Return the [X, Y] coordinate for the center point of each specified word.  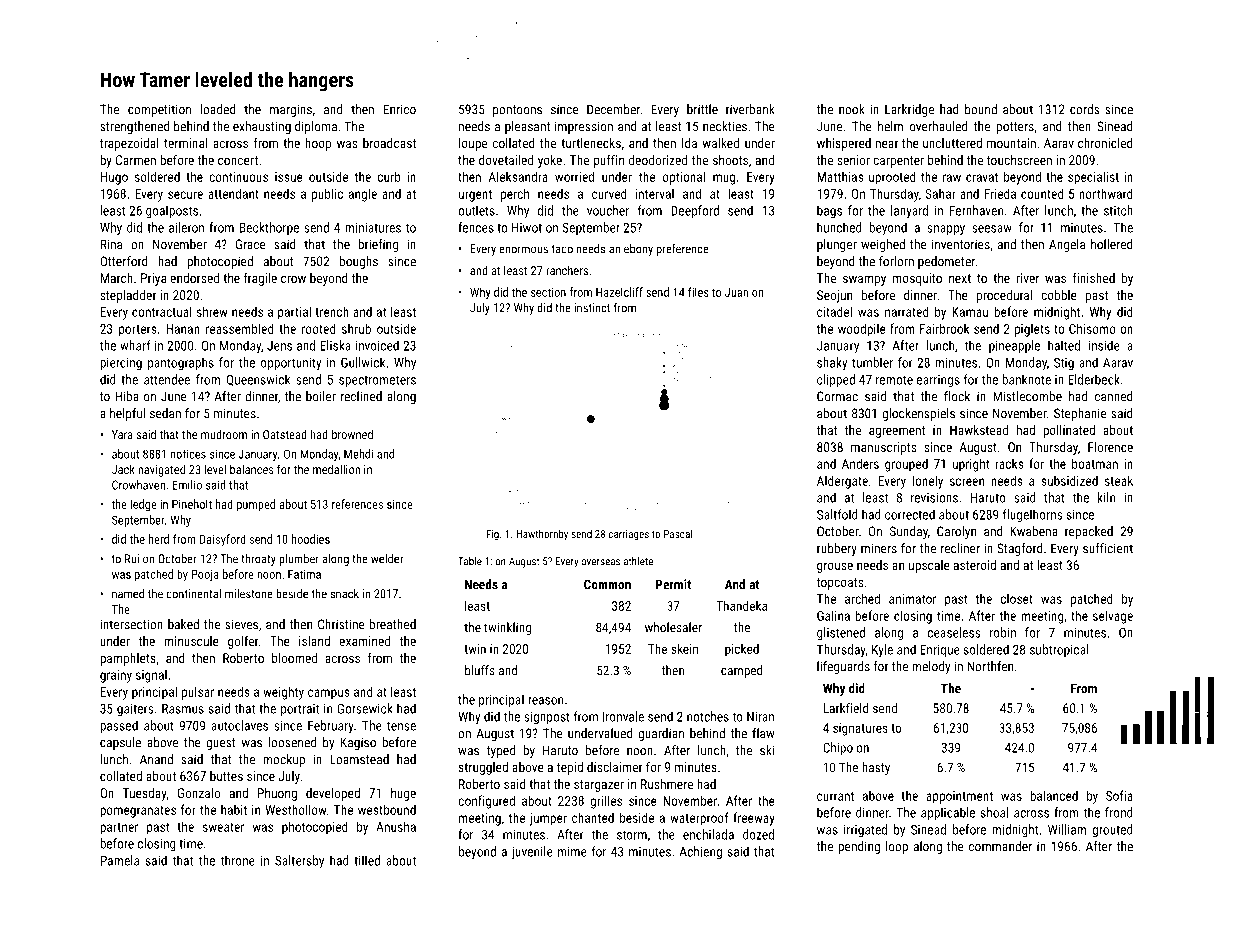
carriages [629, 535]
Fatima [304, 574]
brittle [702, 109]
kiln [1106, 497]
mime [572, 852]
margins [291, 110]
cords [1085, 109]
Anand [156, 759]
